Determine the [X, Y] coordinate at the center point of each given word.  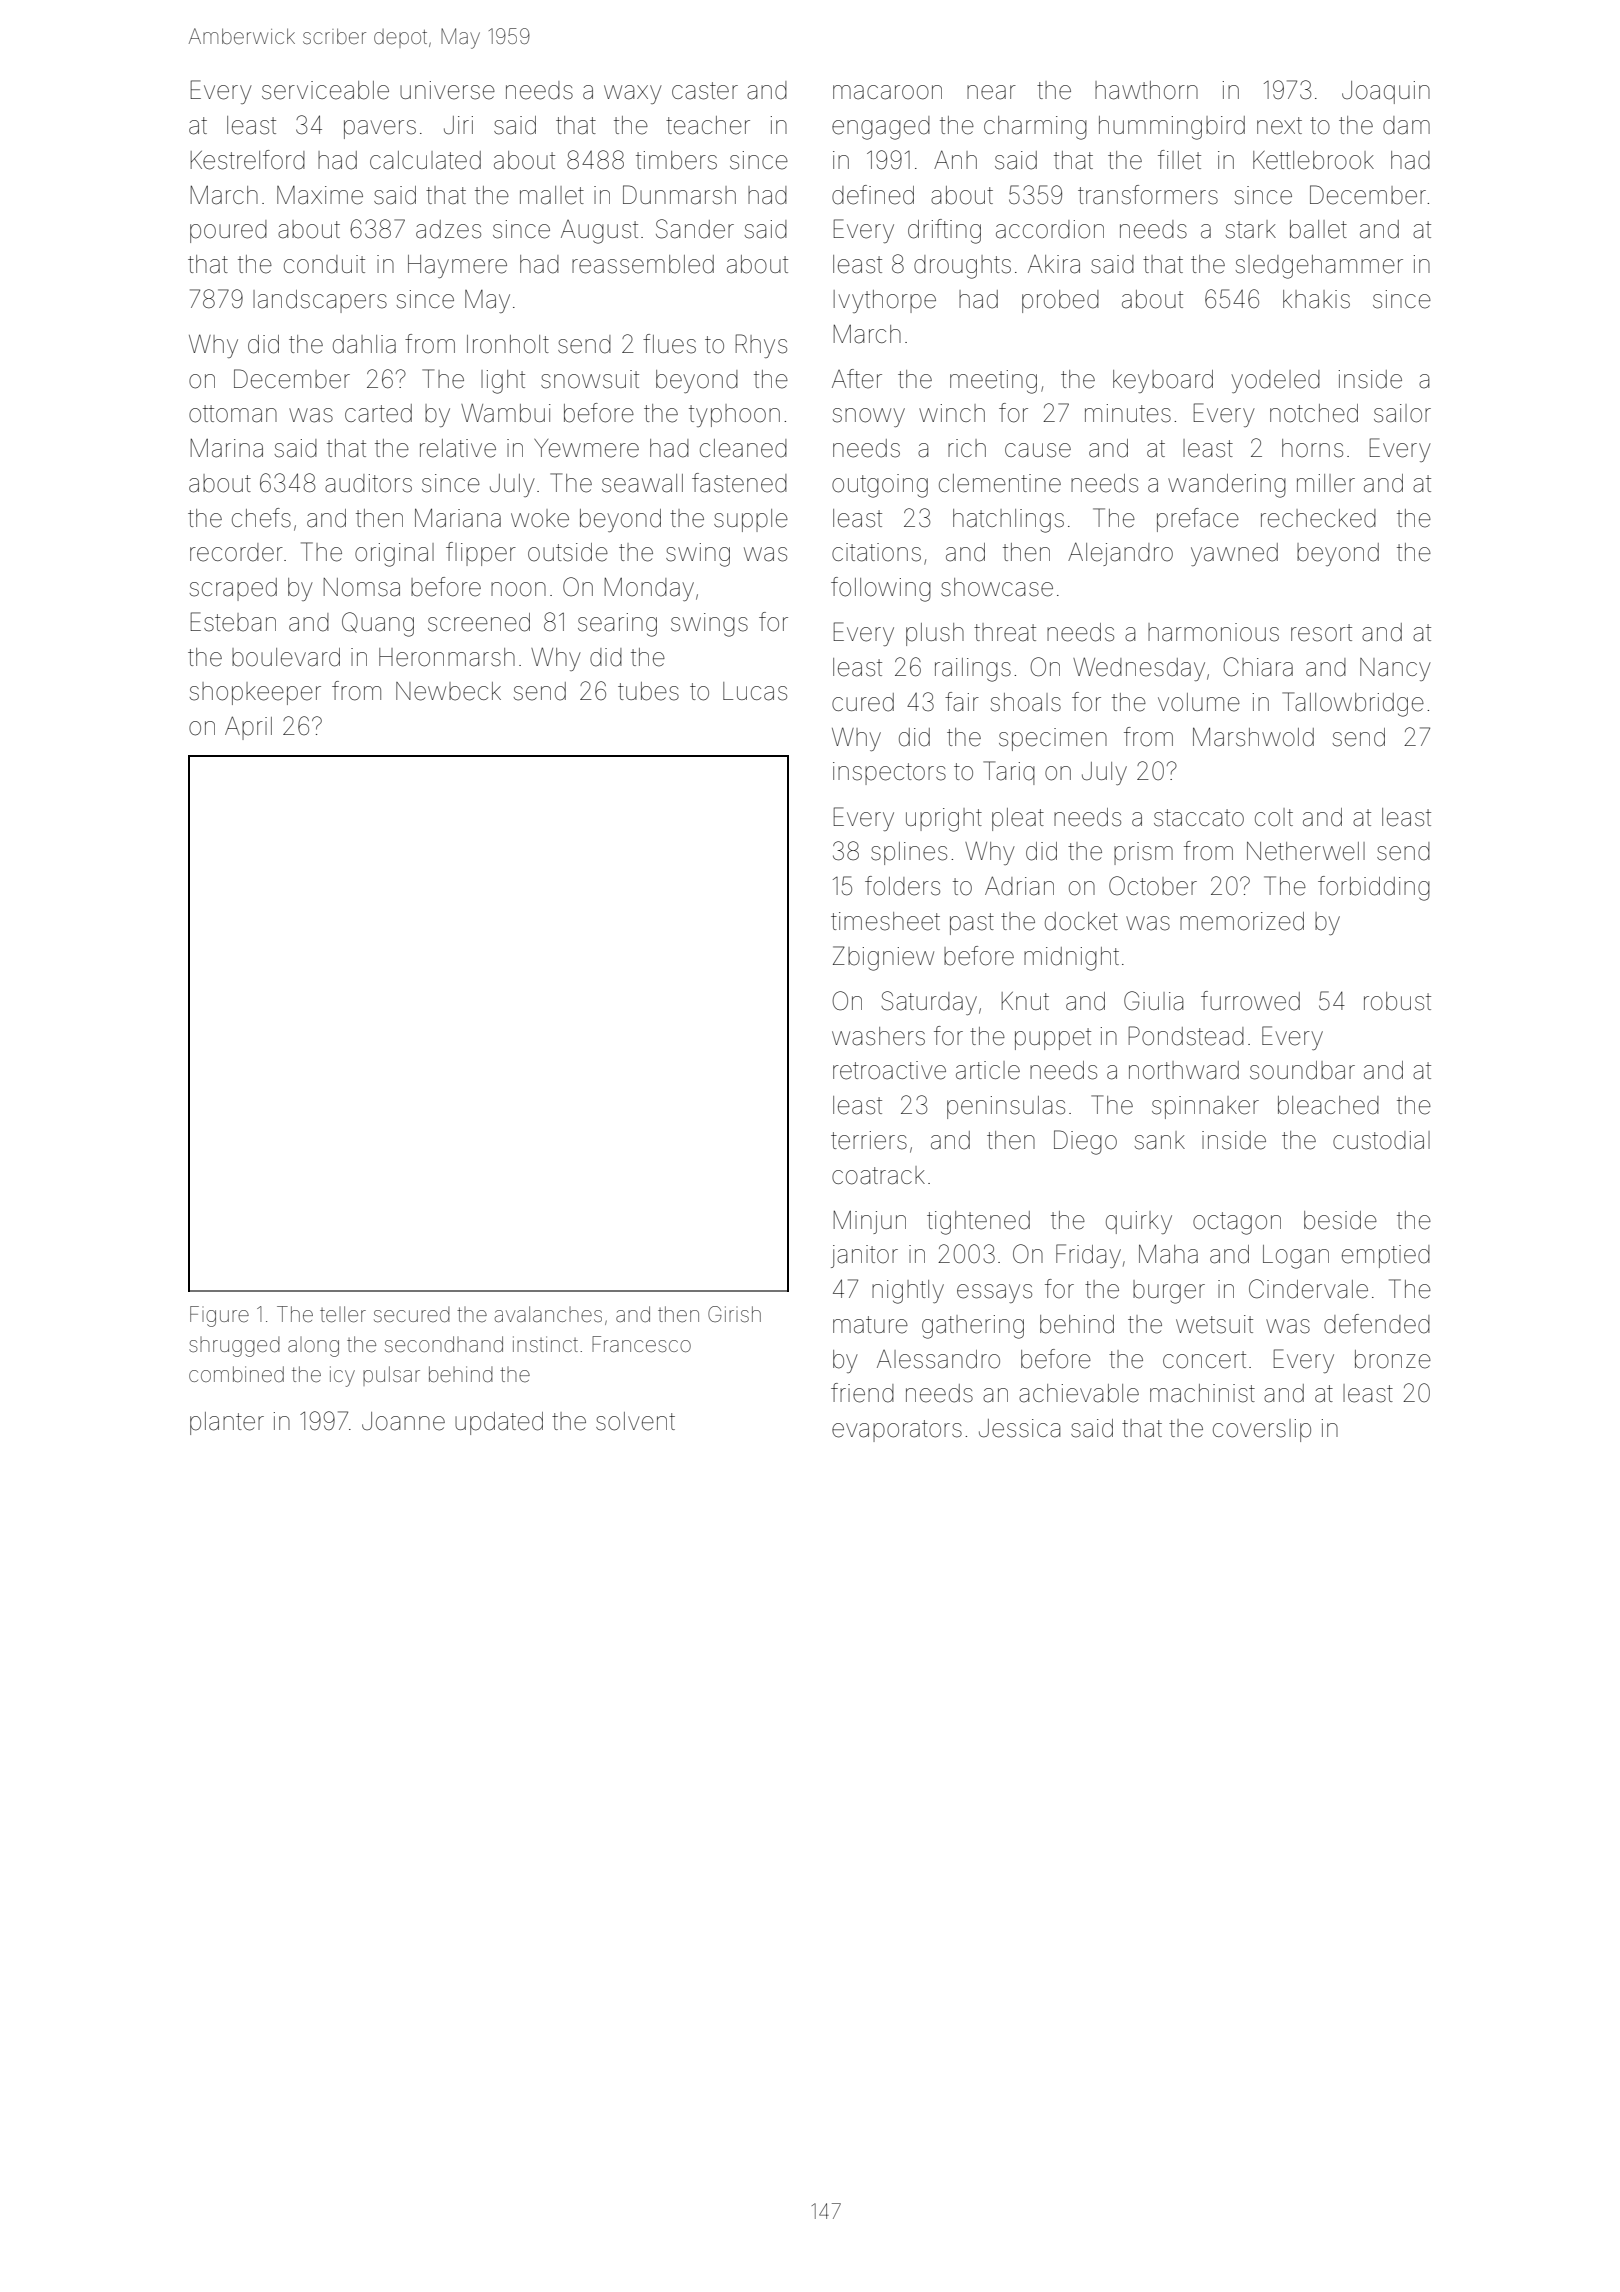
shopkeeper [255, 693]
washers [878, 1036]
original [394, 555]
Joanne [403, 1421]
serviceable [325, 90]
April [248, 728]
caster [705, 91]
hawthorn [1146, 90]
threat [1005, 632]
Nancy [1395, 669]
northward [1184, 1070]
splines [909, 853]
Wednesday [1139, 669]
